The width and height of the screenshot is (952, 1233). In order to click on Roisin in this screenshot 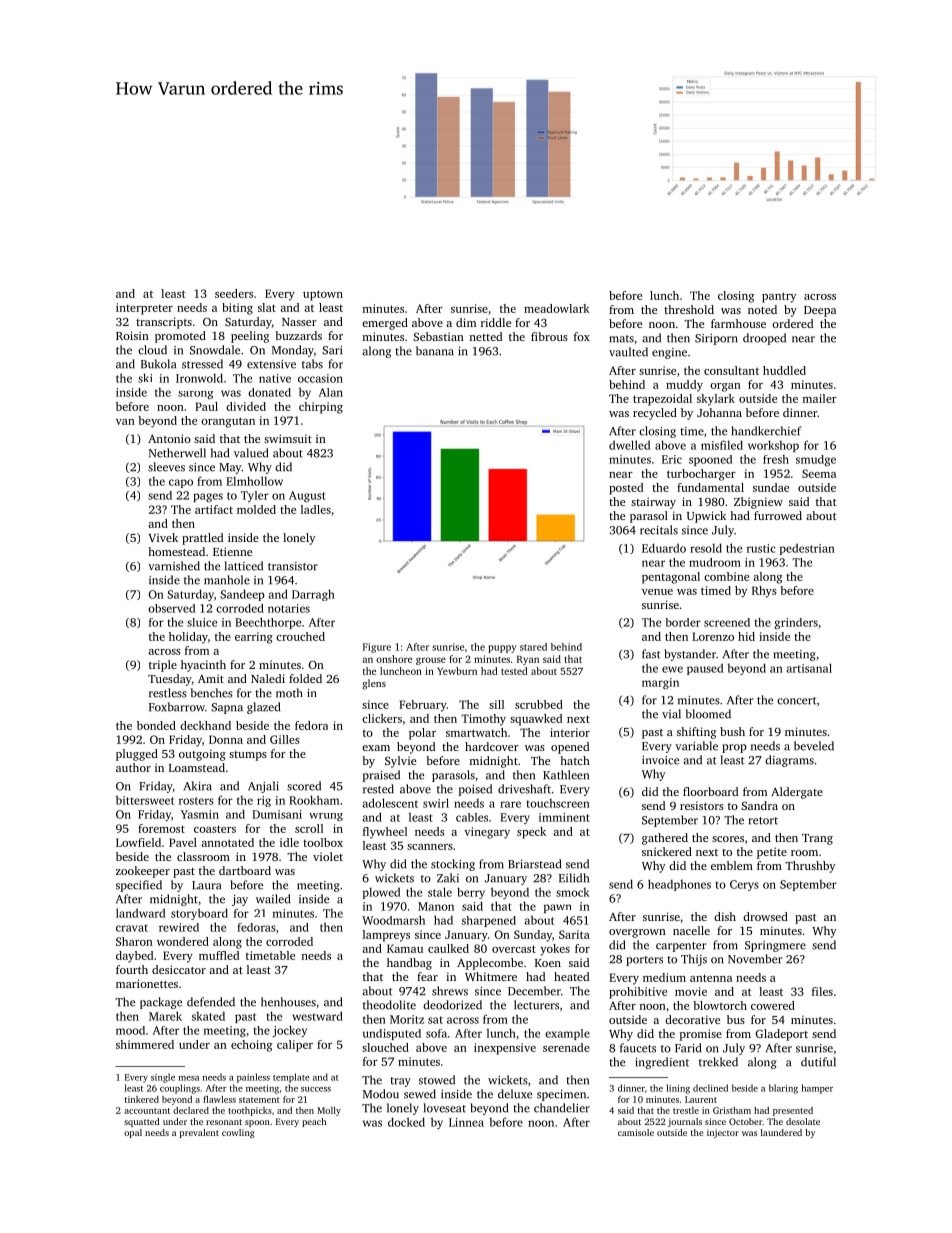, I will do `click(132, 335)`.
